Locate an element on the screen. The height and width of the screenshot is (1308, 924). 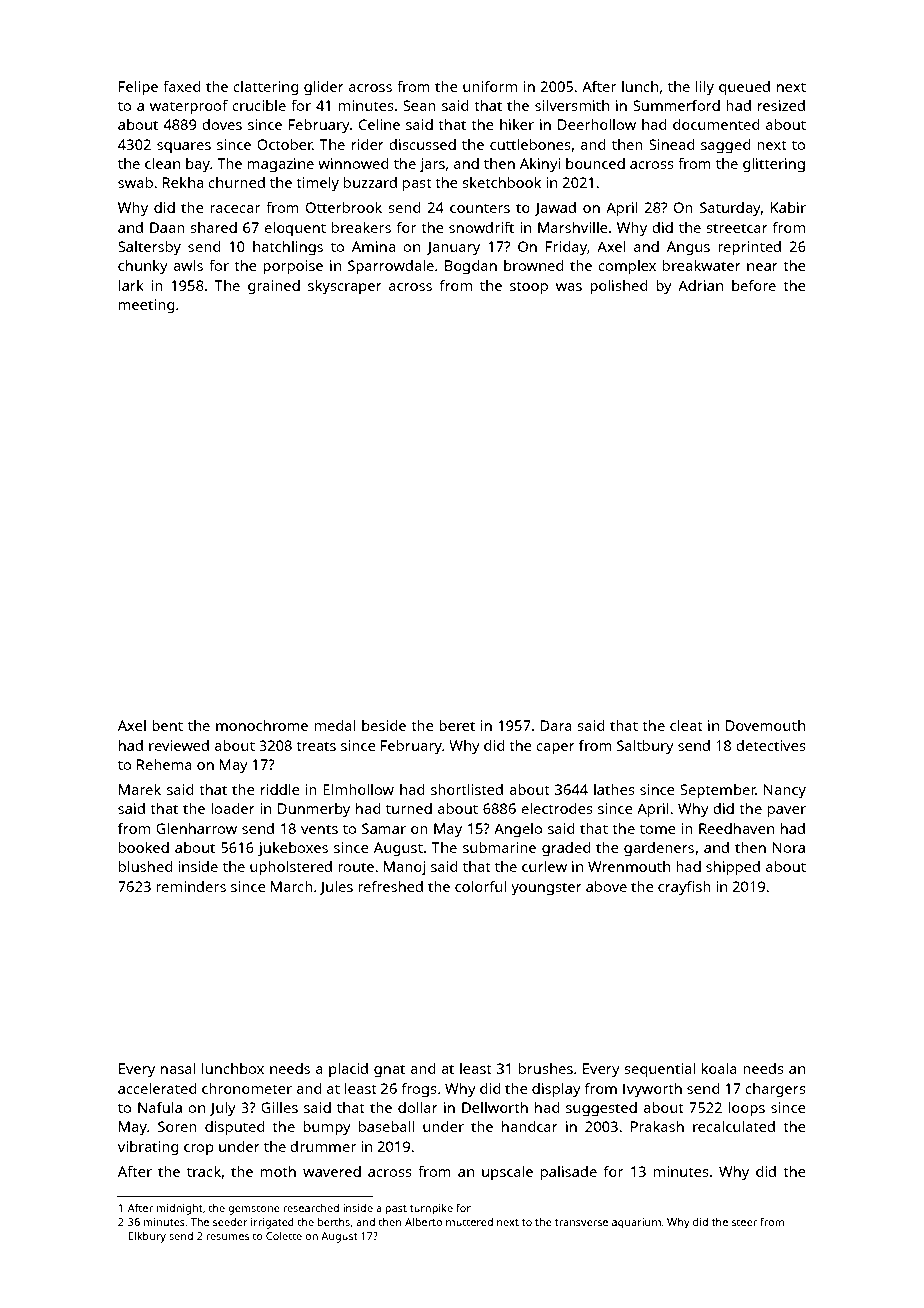
sequential is located at coordinates (659, 1070).
